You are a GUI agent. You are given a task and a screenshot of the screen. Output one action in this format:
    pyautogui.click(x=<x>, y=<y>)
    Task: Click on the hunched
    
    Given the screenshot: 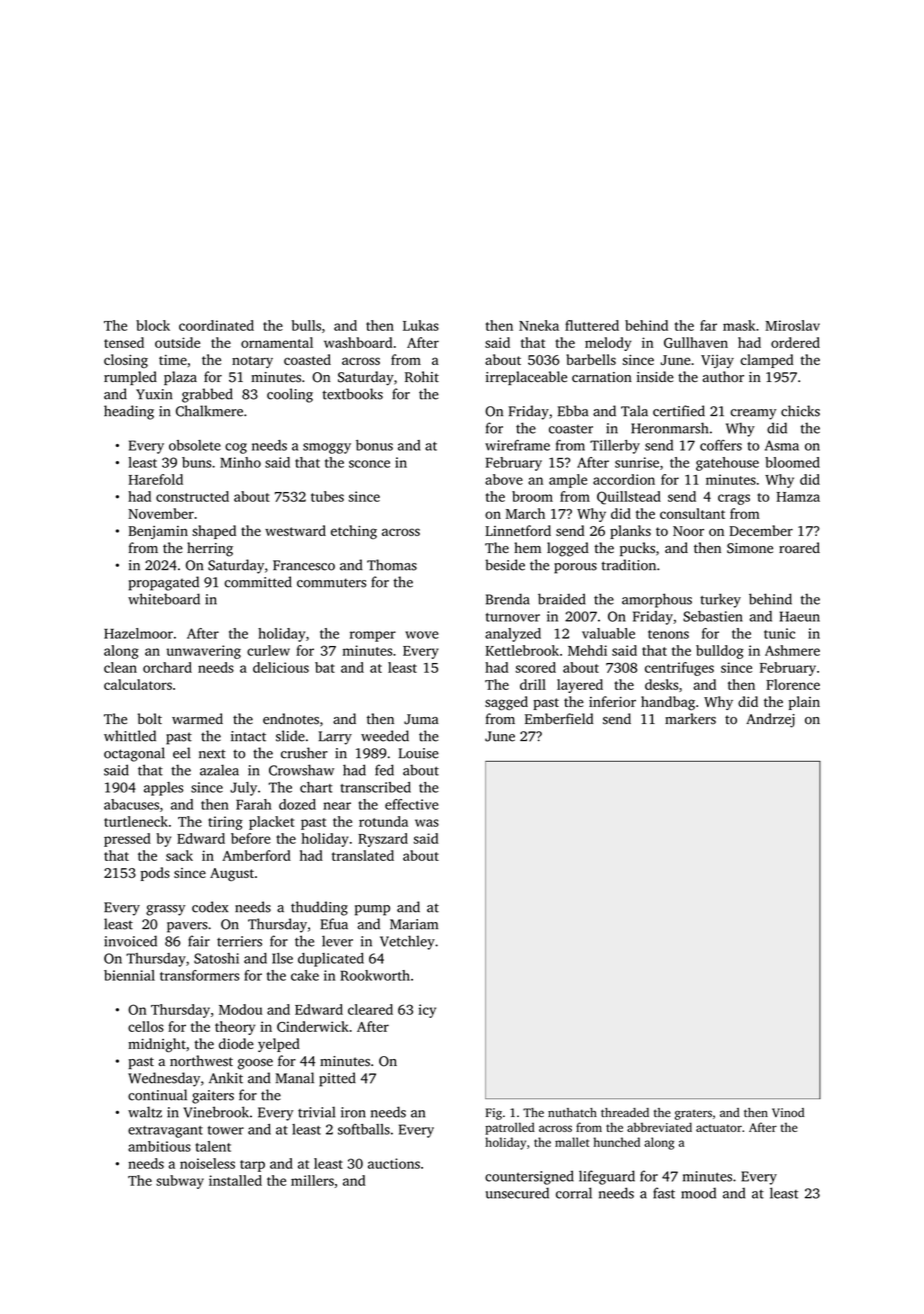 What is the action you would take?
    pyautogui.click(x=617, y=1142)
